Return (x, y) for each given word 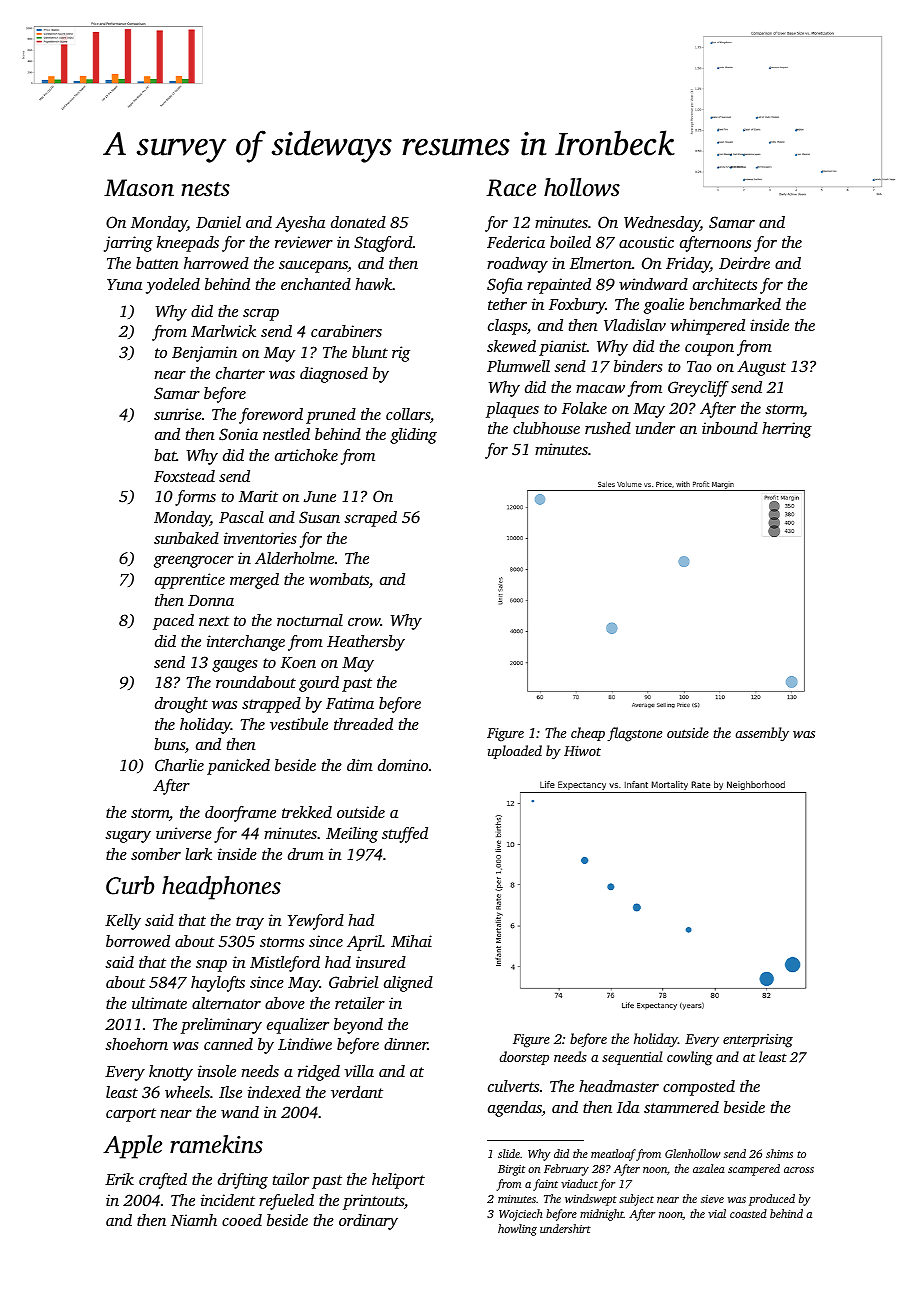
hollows (582, 187)
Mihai (411, 941)
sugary (128, 837)
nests (205, 189)
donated (358, 222)
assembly (762, 734)
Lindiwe (305, 1044)
